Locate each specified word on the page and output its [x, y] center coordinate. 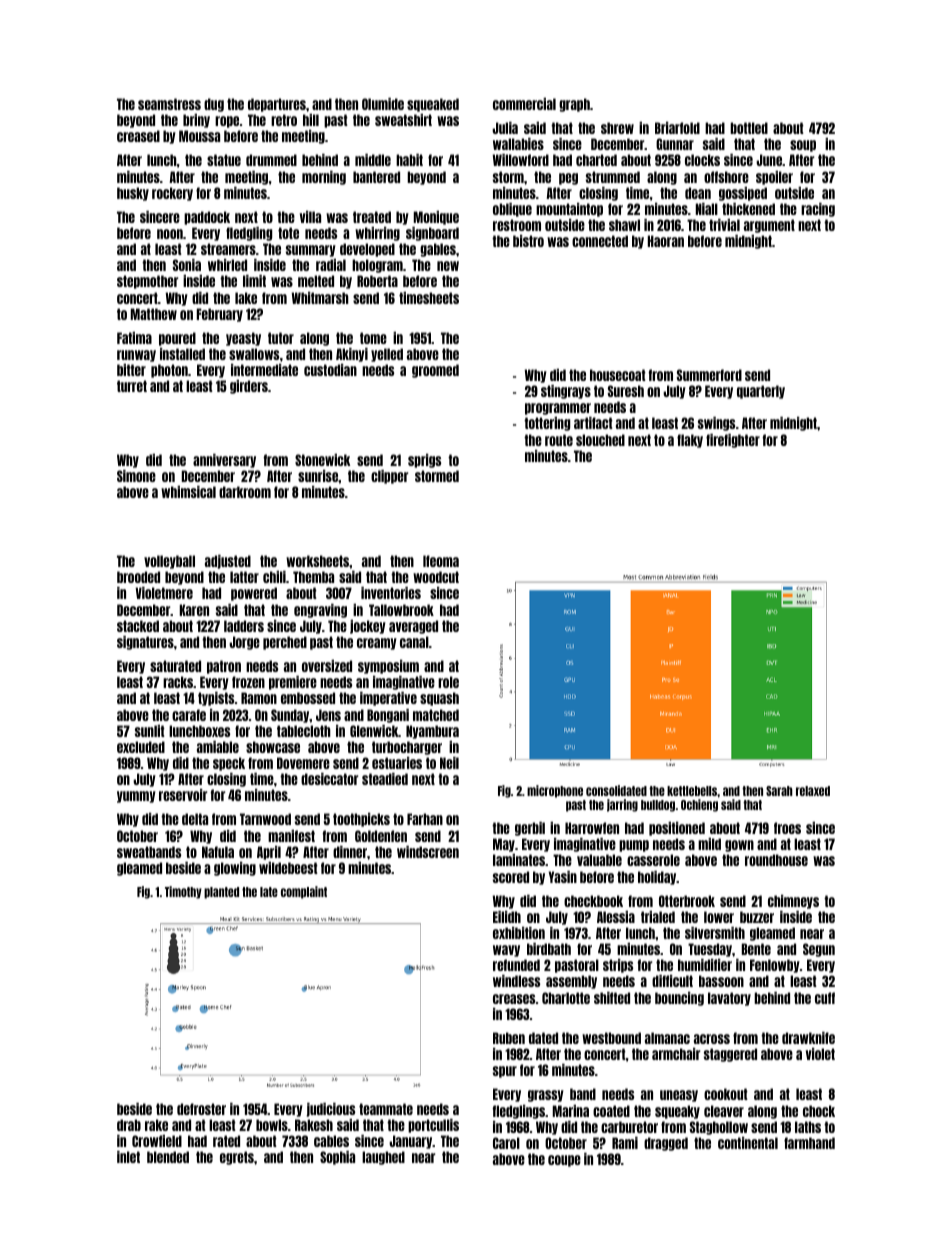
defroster [201, 1109]
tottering [547, 424]
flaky [690, 441]
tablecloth [304, 731]
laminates [519, 860]
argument [769, 226]
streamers [228, 249]
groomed [435, 371]
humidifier [705, 965]
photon [169, 371]
